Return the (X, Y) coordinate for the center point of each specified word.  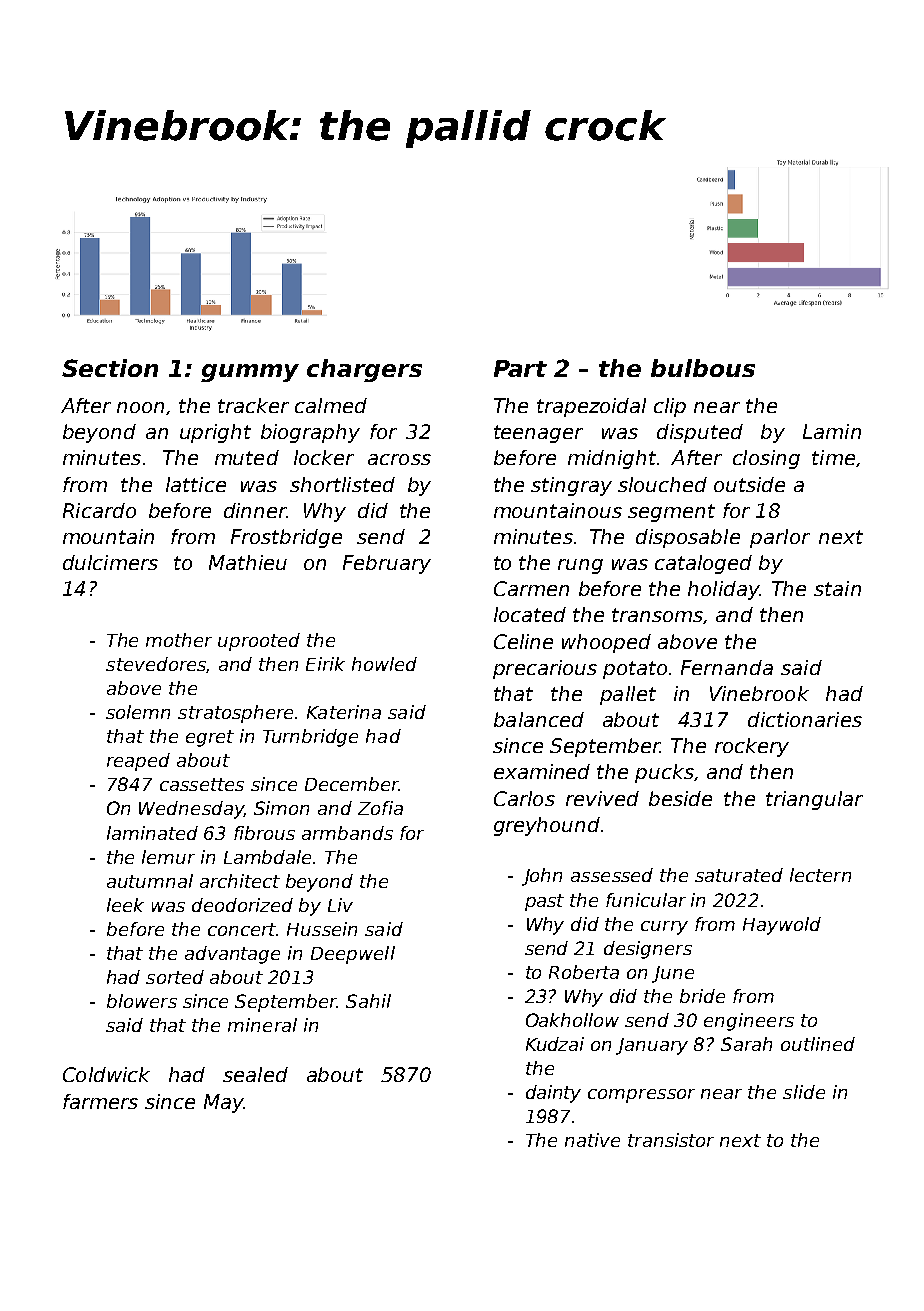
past (544, 902)
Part (520, 368)
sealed (255, 1074)
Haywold (782, 926)
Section (110, 368)
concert (242, 929)
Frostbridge (286, 538)
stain (837, 588)
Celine (523, 641)
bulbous (703, 368)
